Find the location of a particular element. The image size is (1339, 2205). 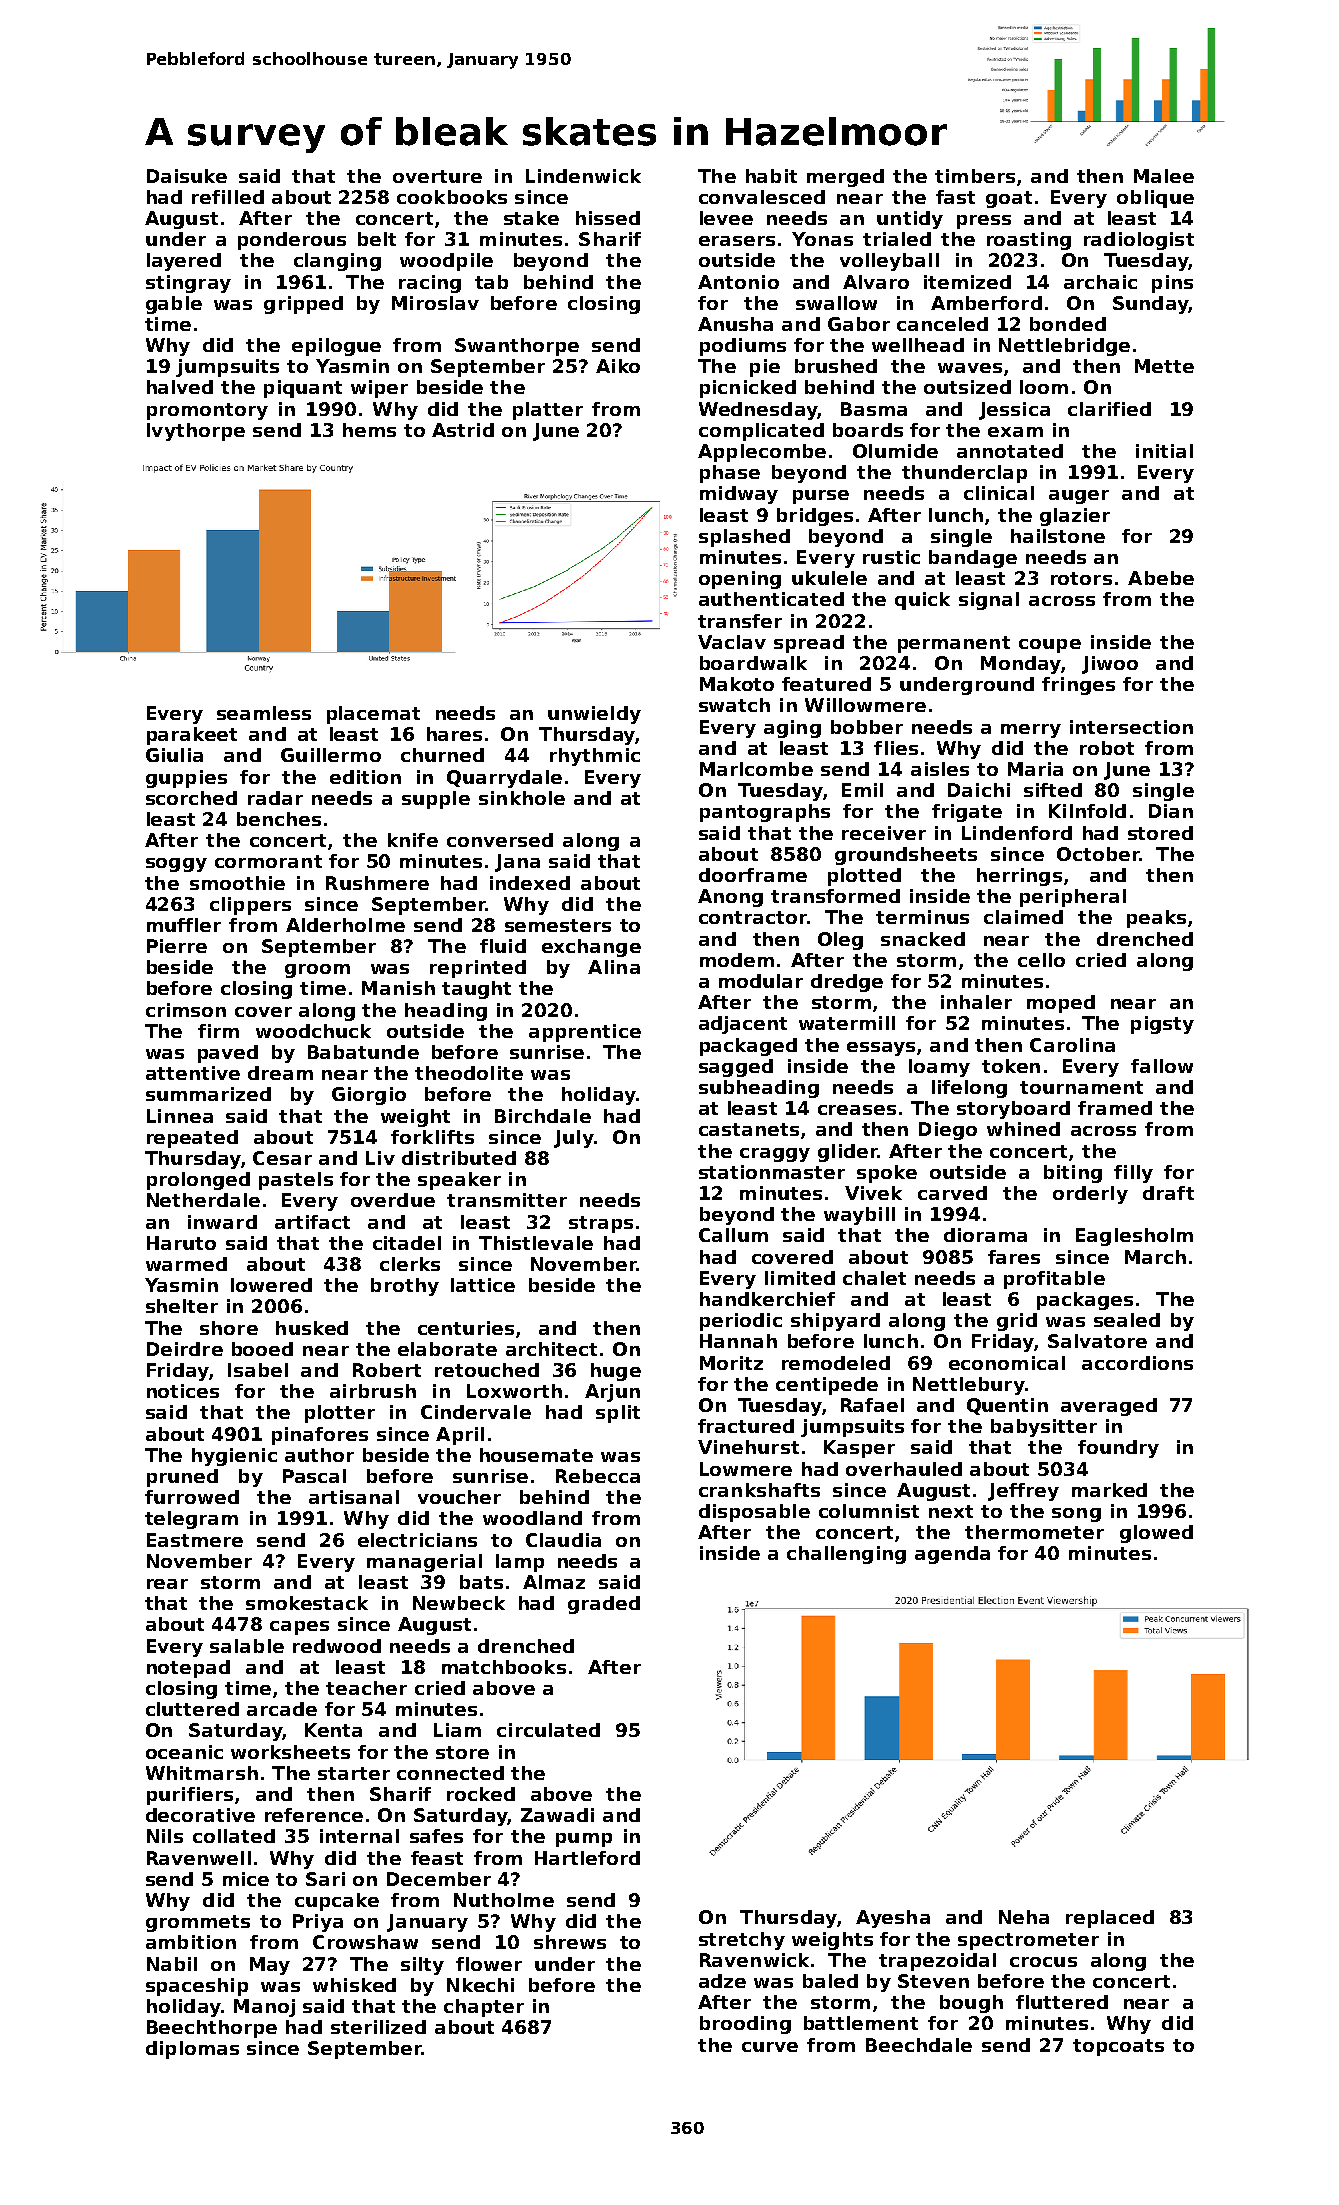

merry is located at coordinates (1031, 731).
